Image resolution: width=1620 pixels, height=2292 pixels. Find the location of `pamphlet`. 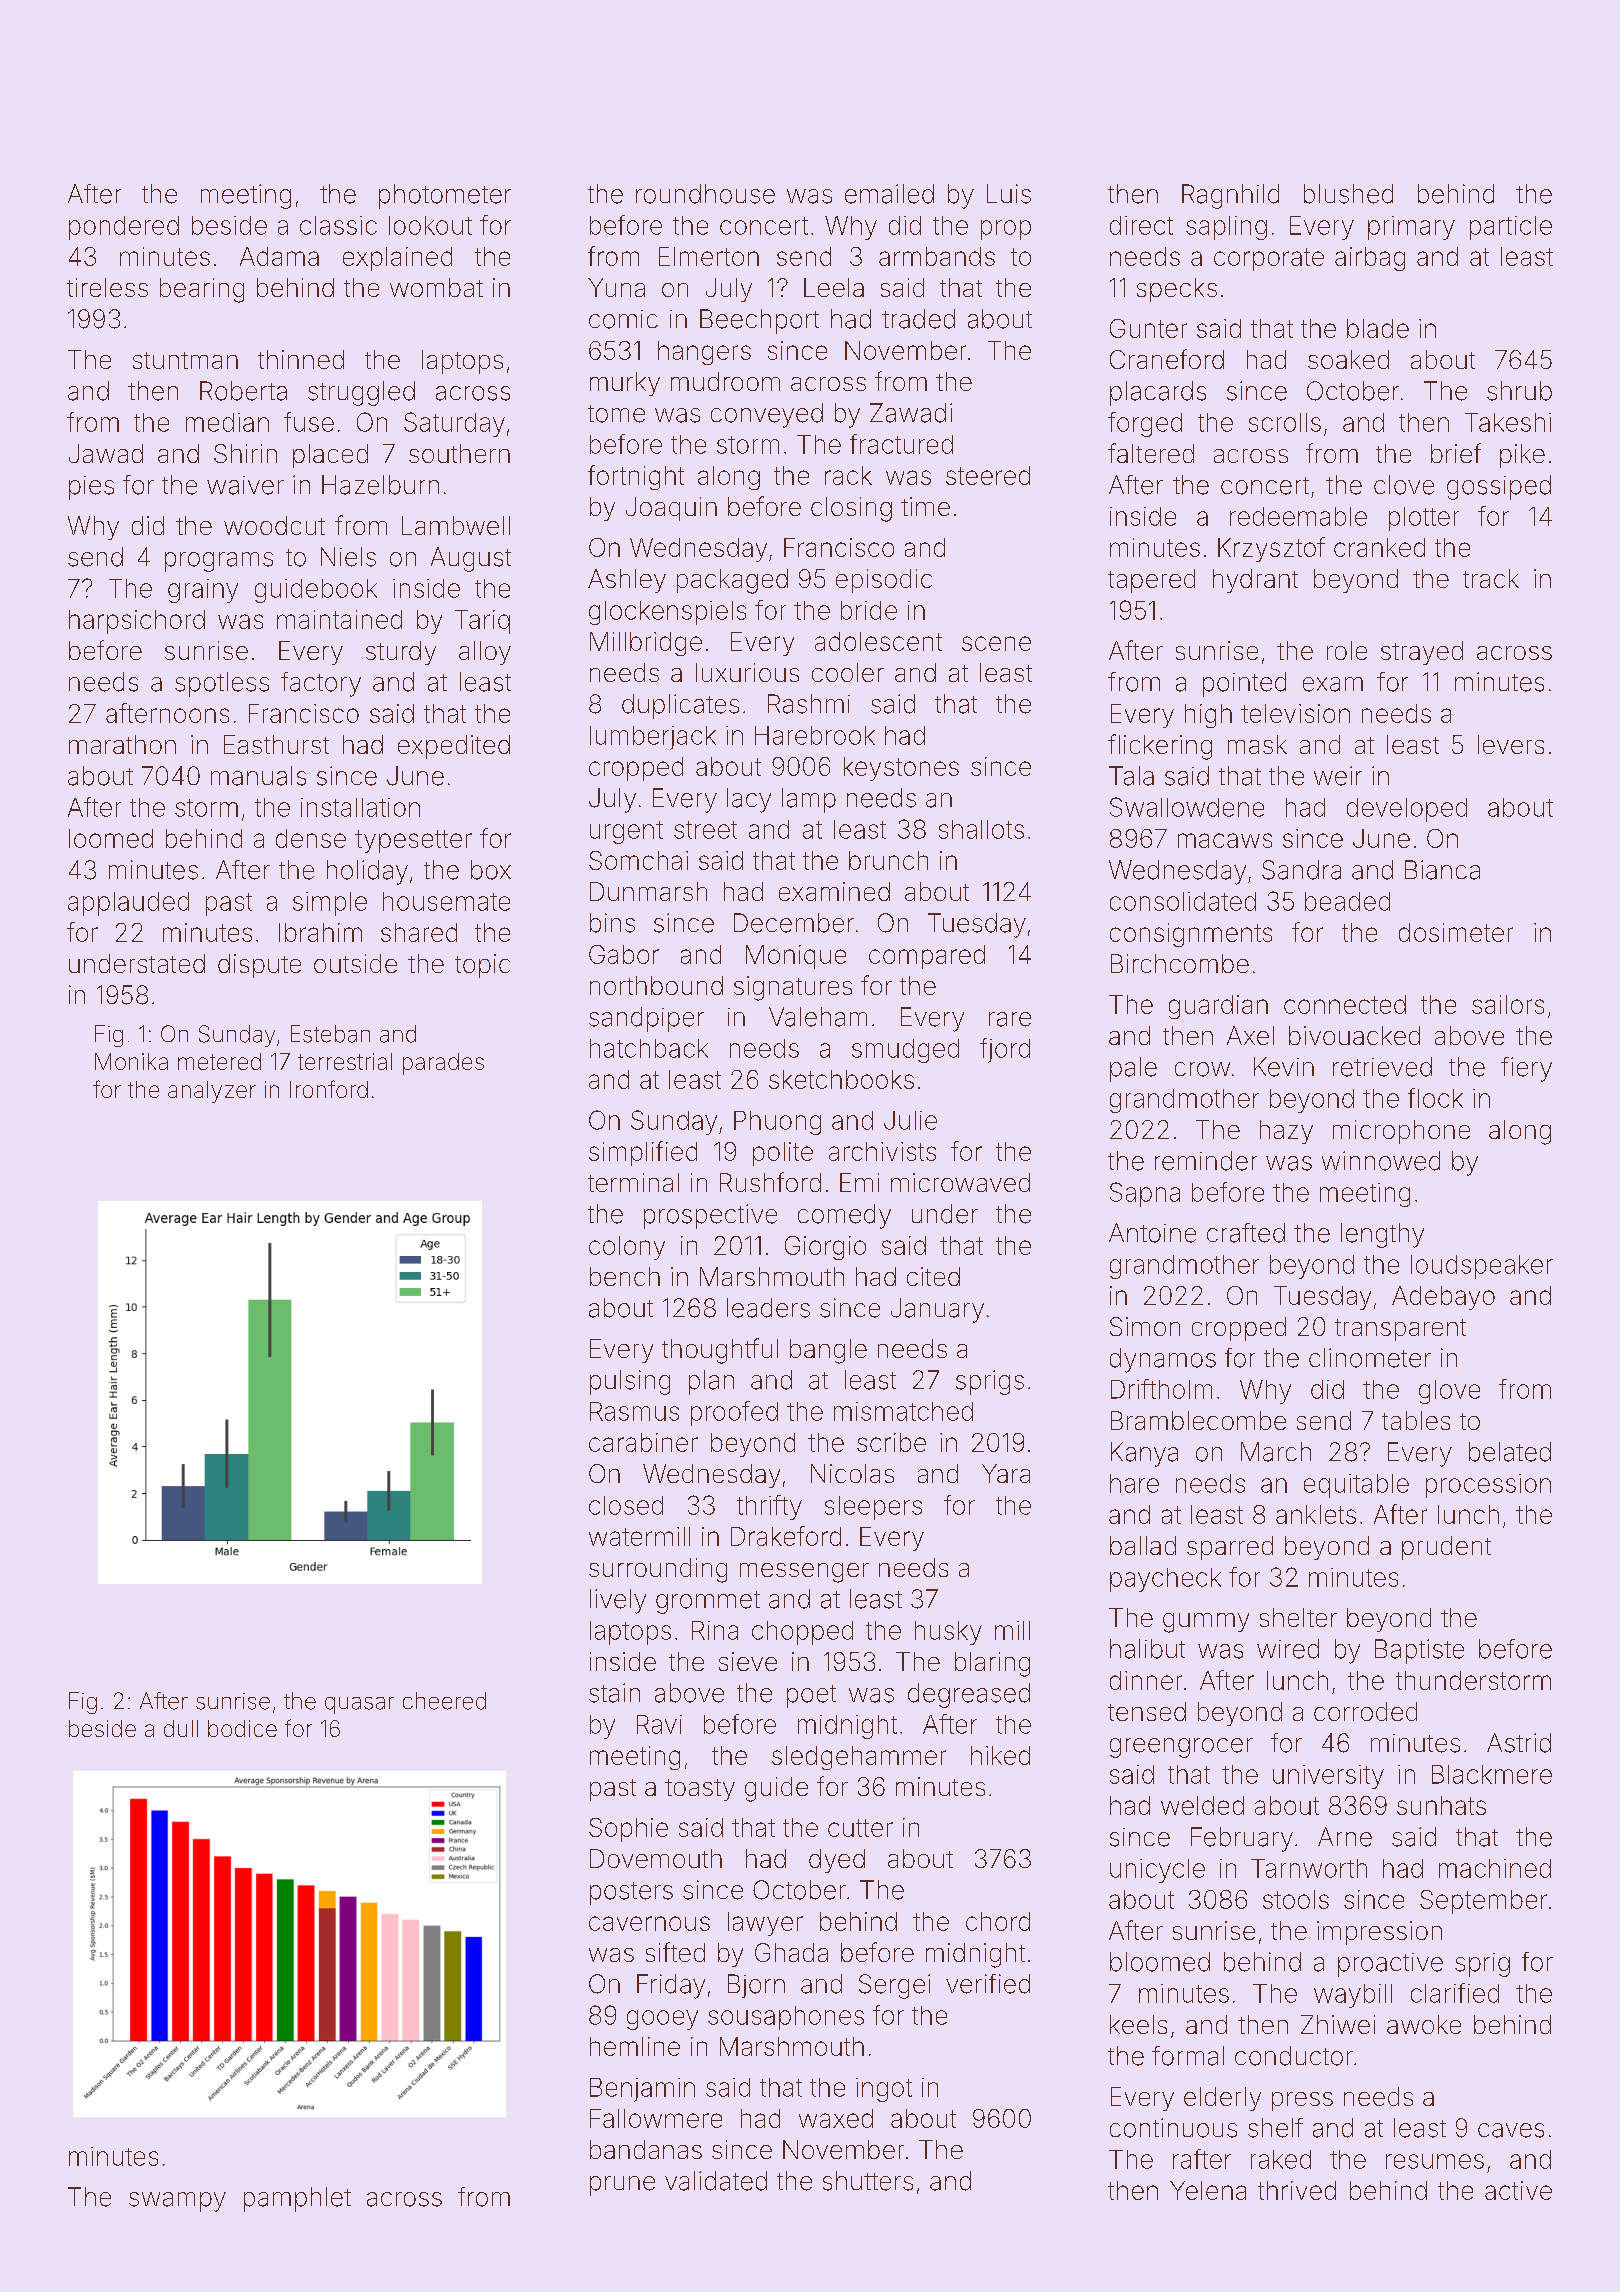

pamphlet is located at coordinates (297, 2199).
